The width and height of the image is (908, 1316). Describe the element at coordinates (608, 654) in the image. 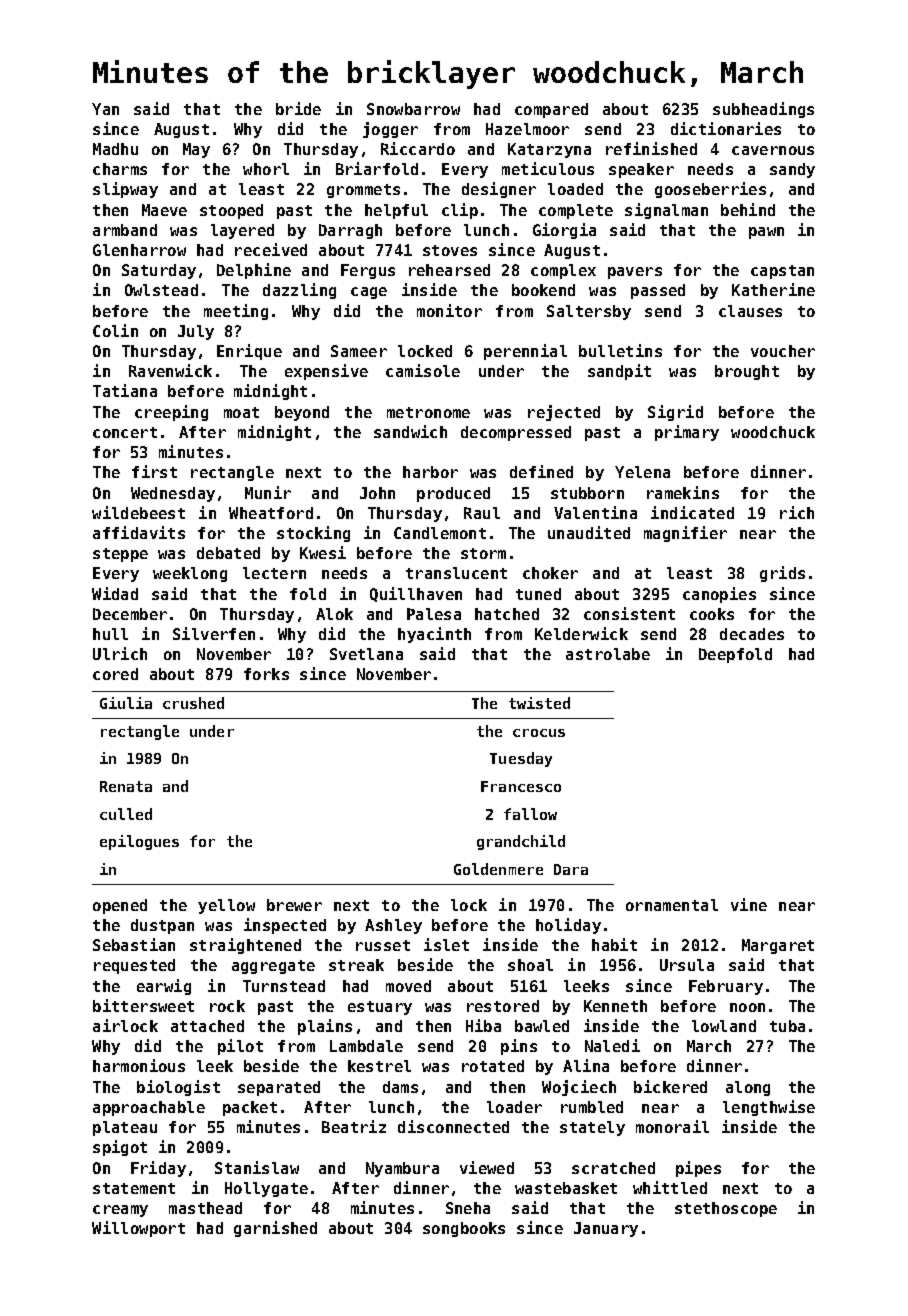

I see `astrolabe` at that location.
